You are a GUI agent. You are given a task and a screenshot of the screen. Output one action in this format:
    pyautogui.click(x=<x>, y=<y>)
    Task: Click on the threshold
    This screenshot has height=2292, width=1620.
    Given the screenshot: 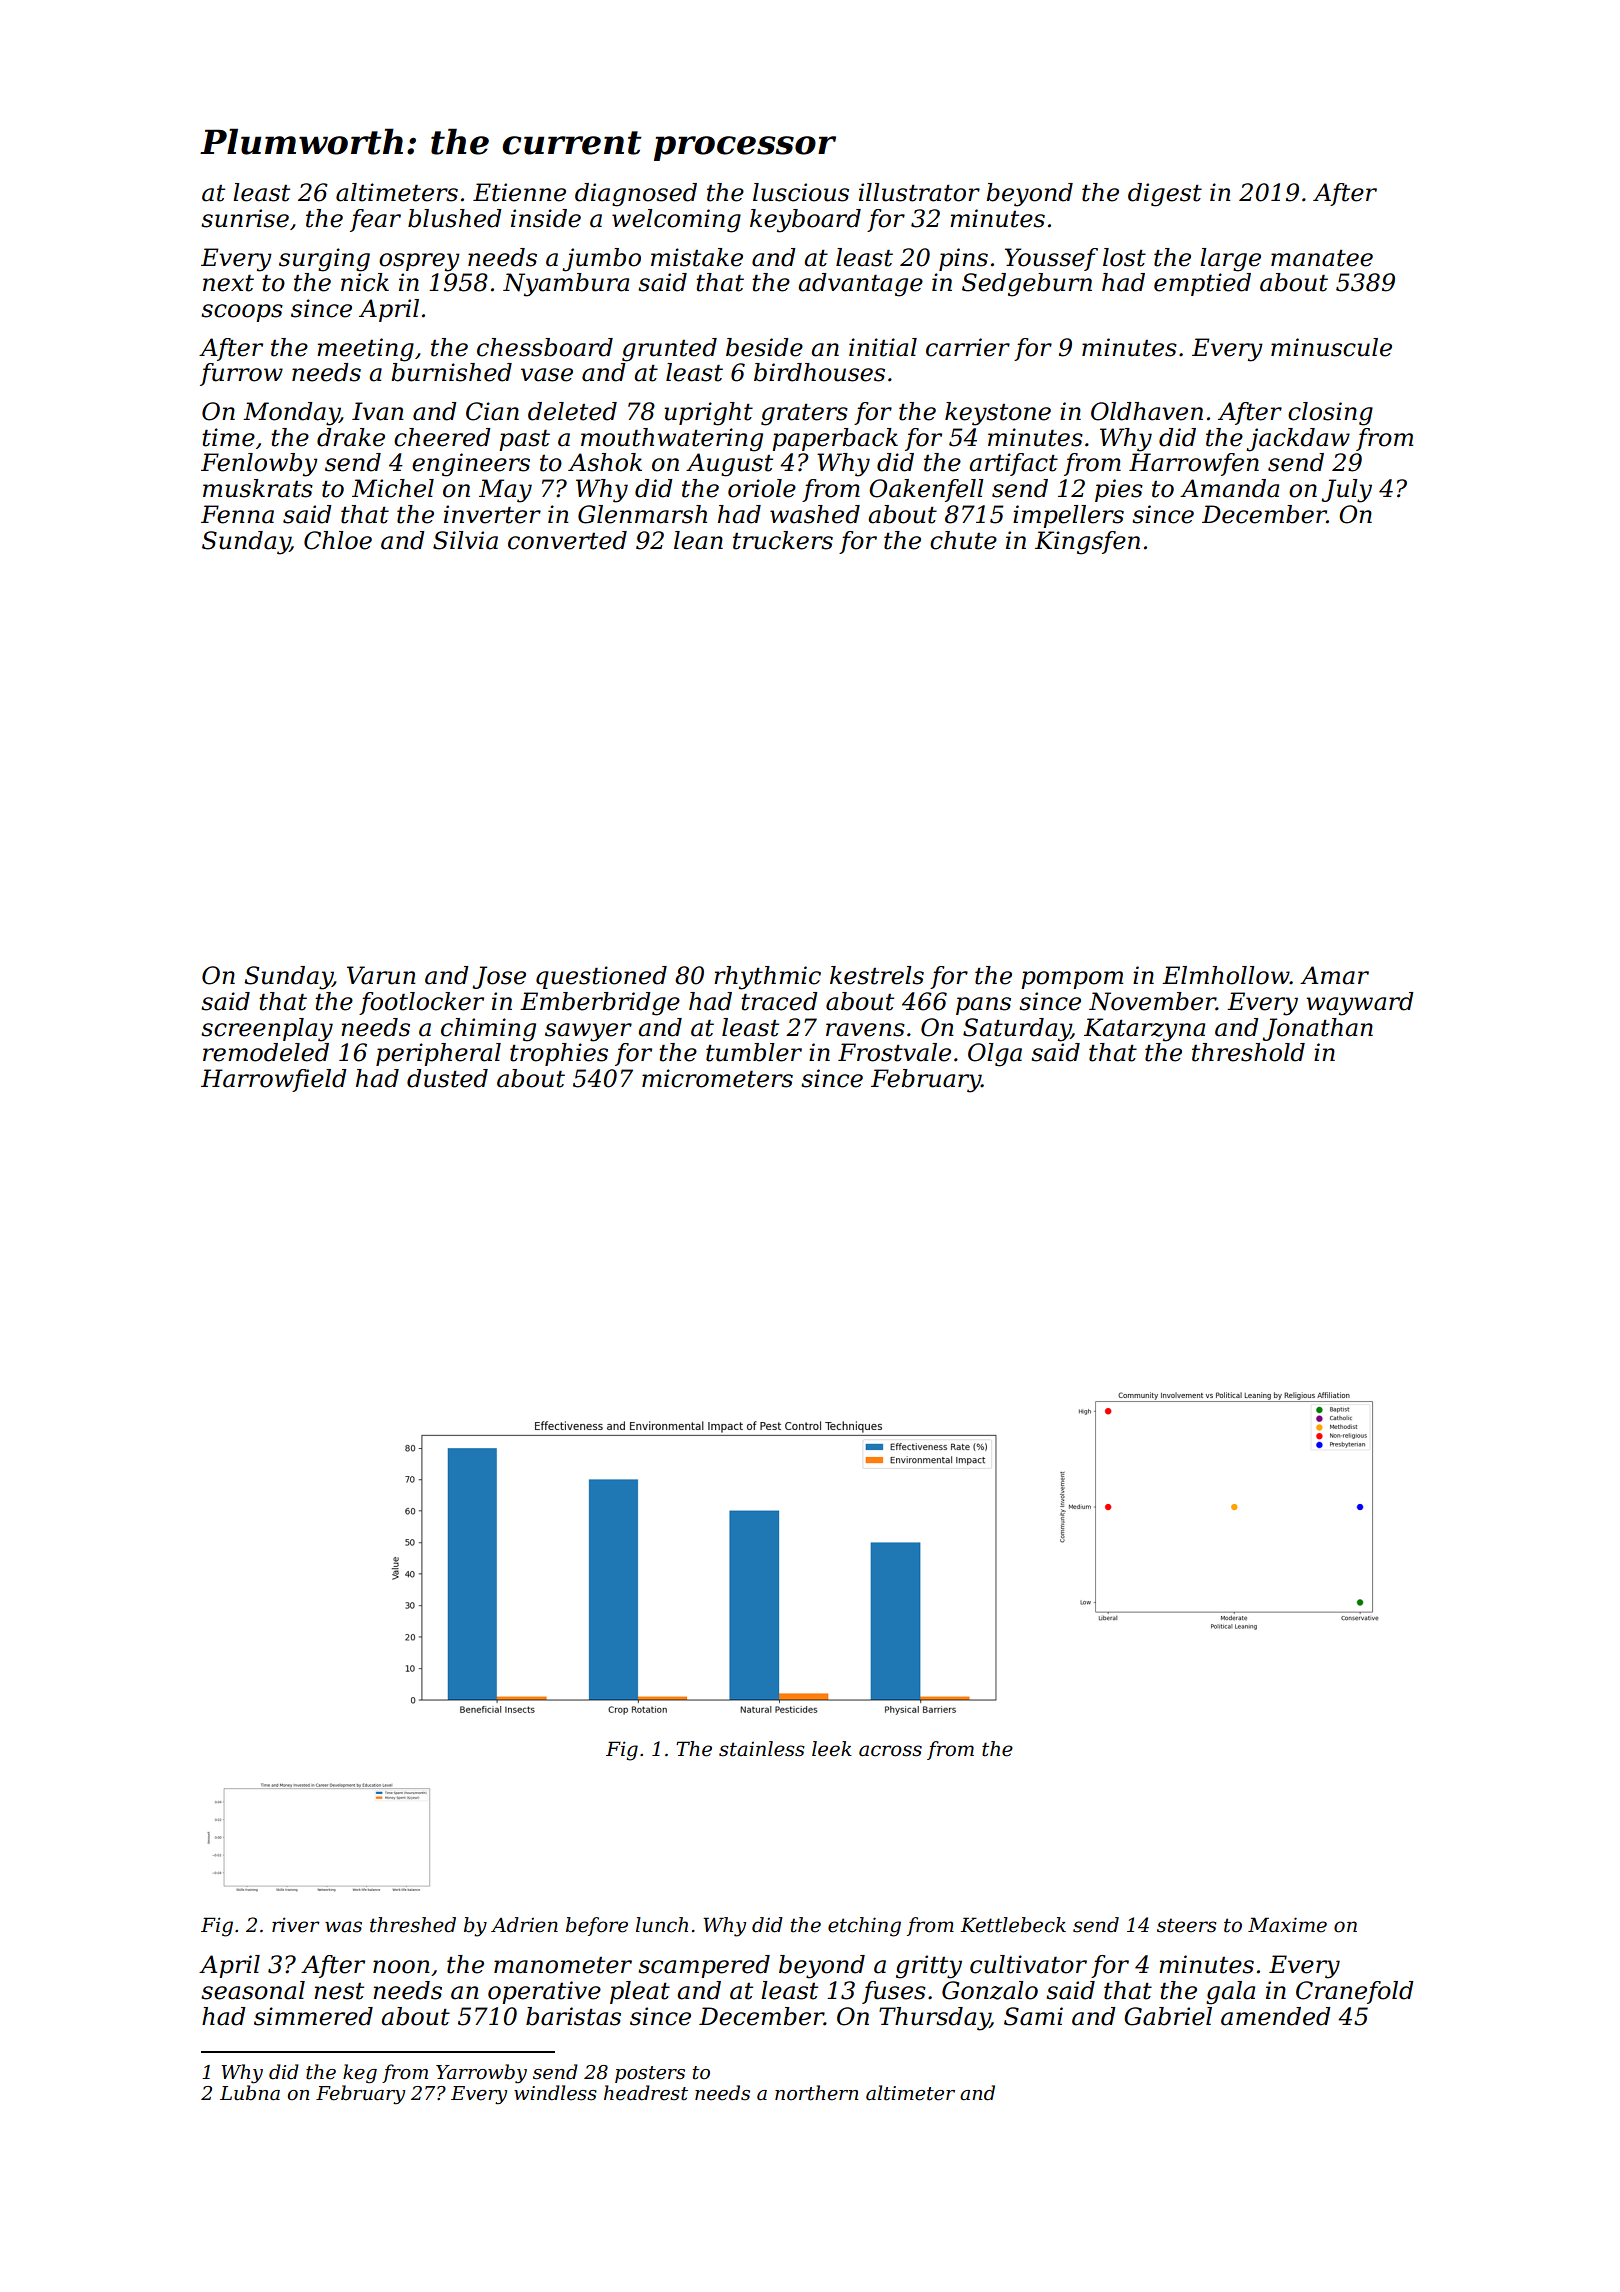 What is the action you would take?
    pyautogui.click(x=1248, y=1052)
